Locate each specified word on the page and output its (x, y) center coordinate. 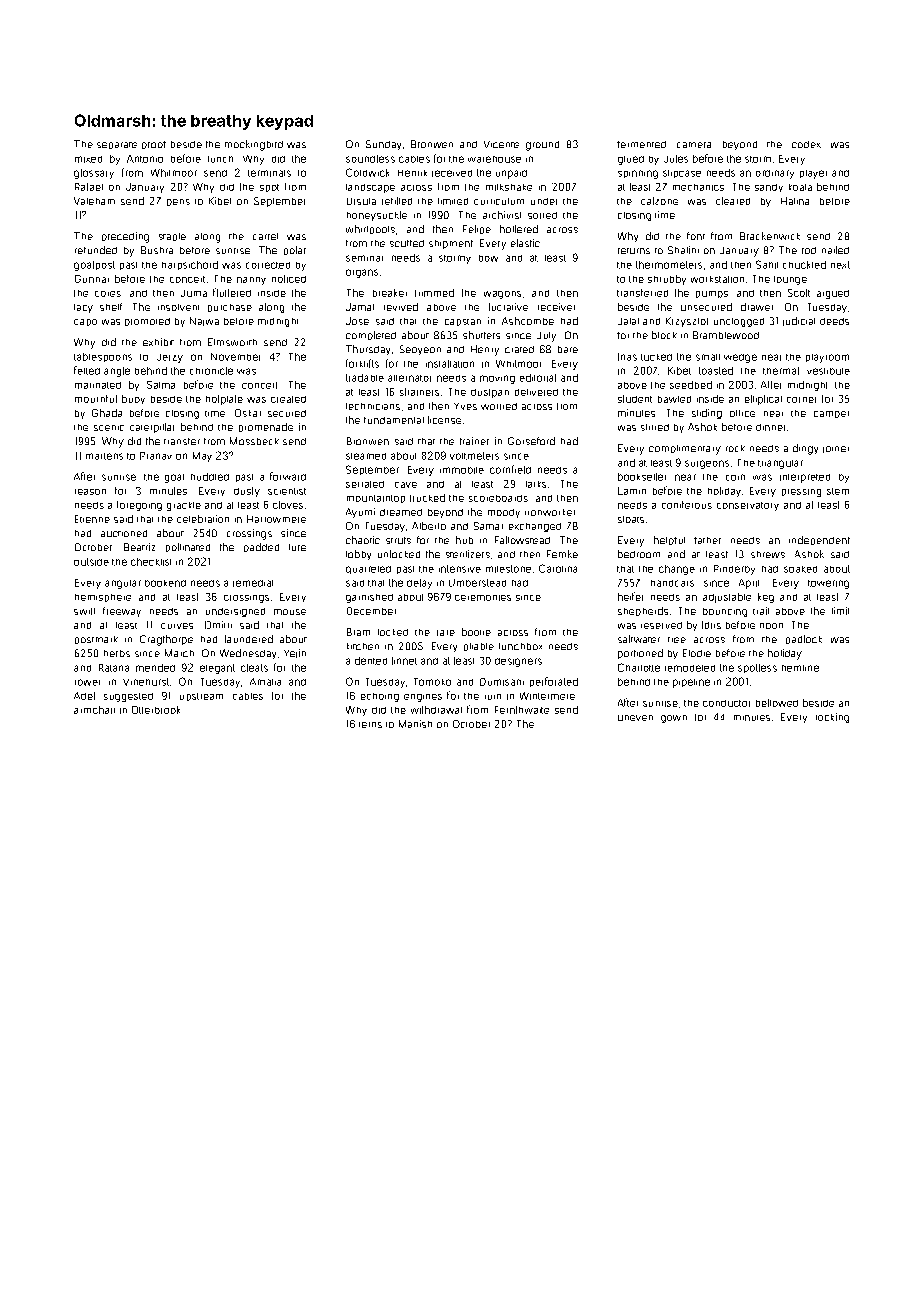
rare (446, 633)
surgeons (707, 464)
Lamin (632, 491)
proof (154, 145)
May (202, 457)
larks (536, 484)
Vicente (501, 144)
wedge (740, 358)
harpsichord (190, 265)
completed (371, 335)
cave (406, 485)
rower (87, 682)
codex (806, 144)
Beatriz (139, 547)
